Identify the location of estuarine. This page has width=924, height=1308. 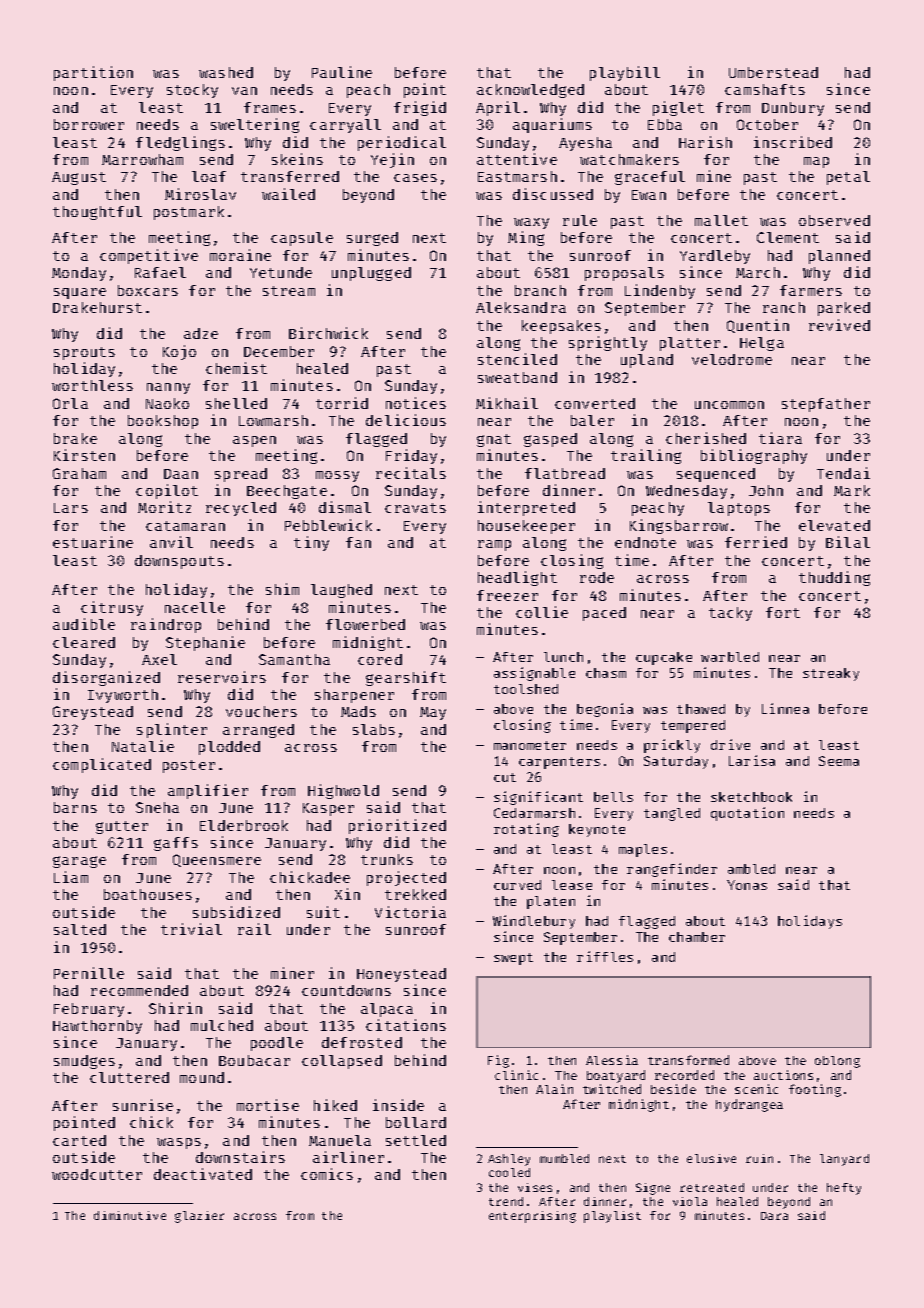
(93, 542).
